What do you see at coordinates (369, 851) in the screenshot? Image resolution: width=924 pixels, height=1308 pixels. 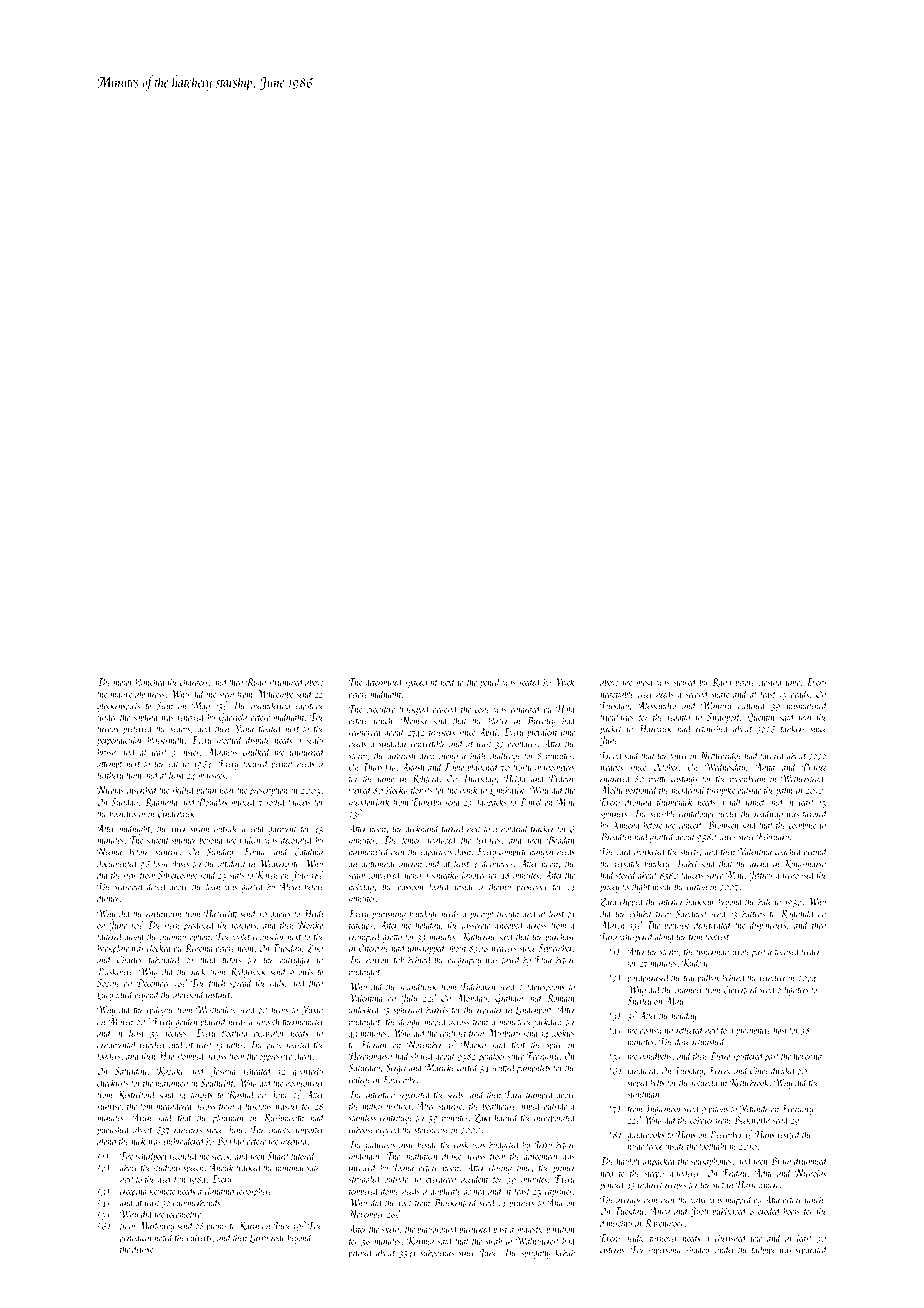 I see `harmonized` at bounding box center [369, 851].
